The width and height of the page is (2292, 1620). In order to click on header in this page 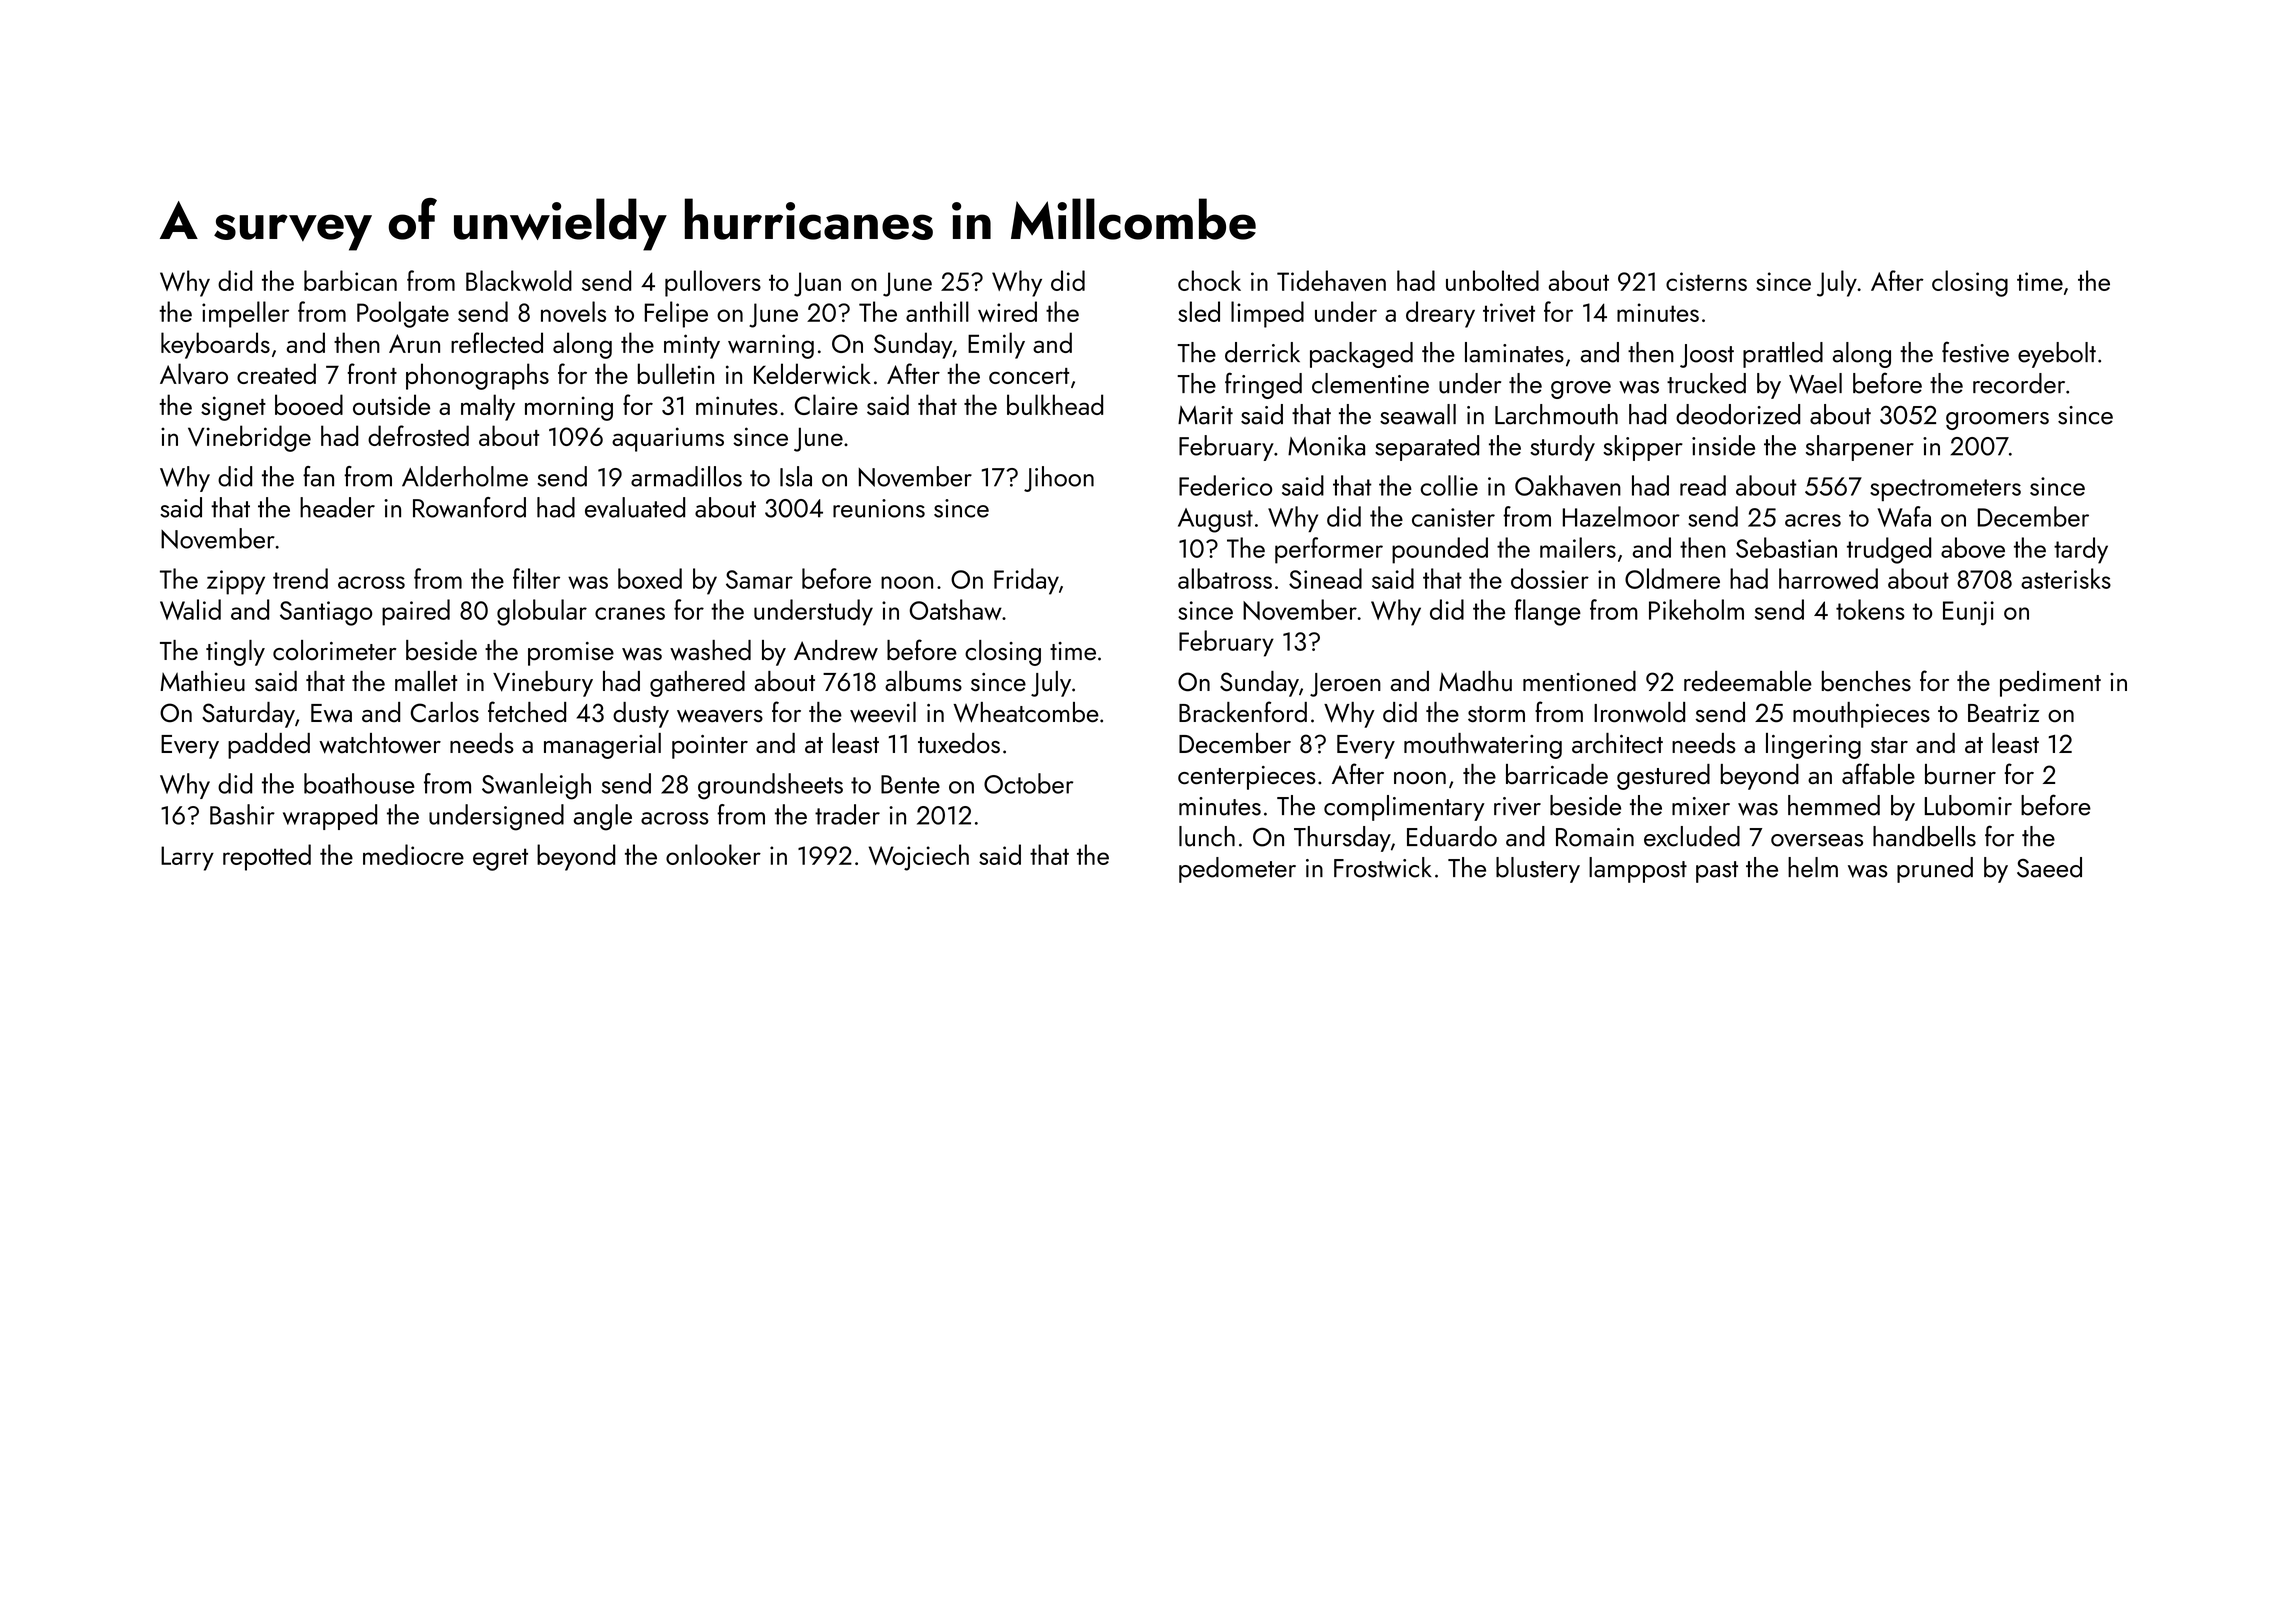, I will do `click(337, 507)`.
